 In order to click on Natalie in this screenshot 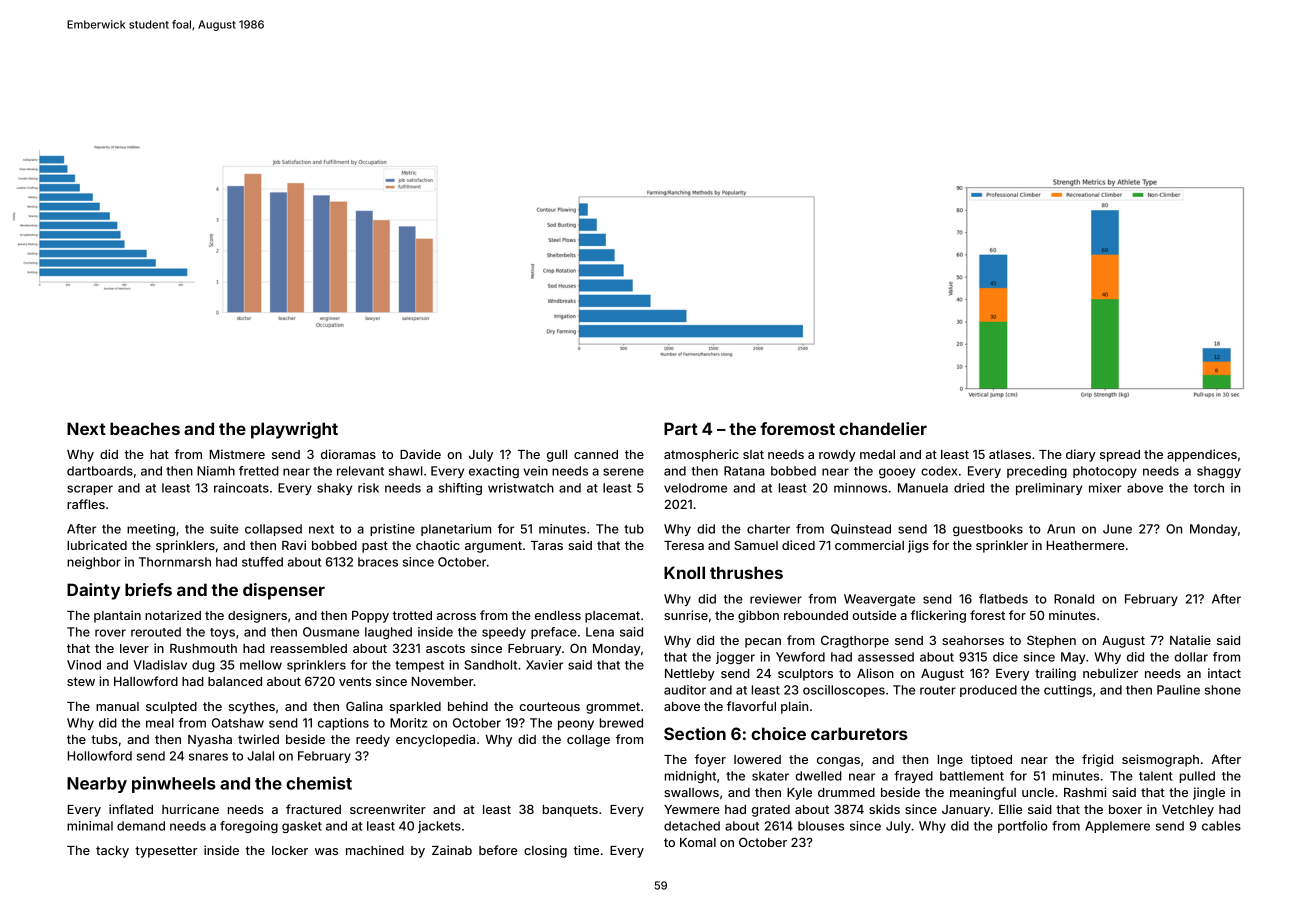, I will do `click(1190, 640)`.
